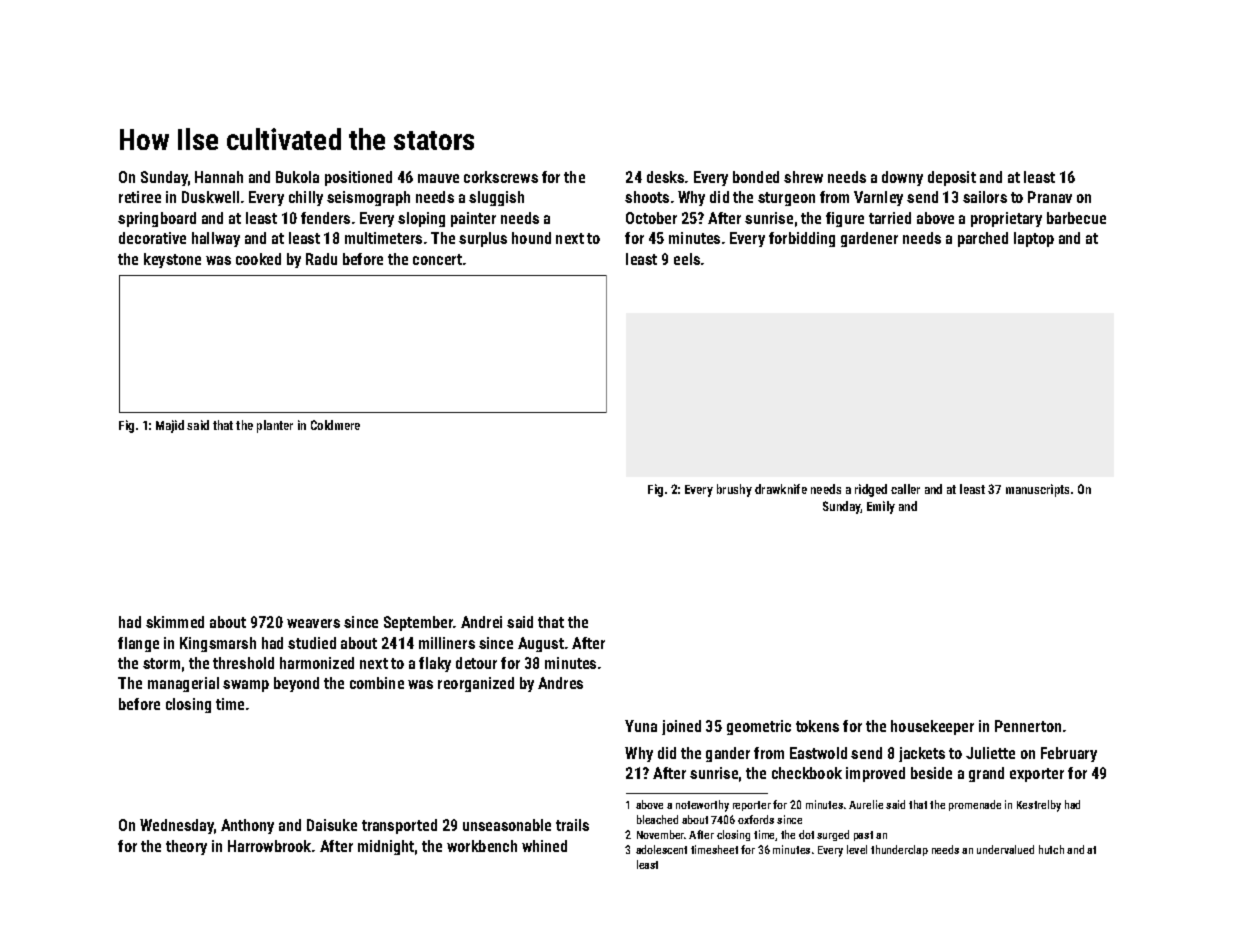  I want to click on desks, so click(665, 177).
